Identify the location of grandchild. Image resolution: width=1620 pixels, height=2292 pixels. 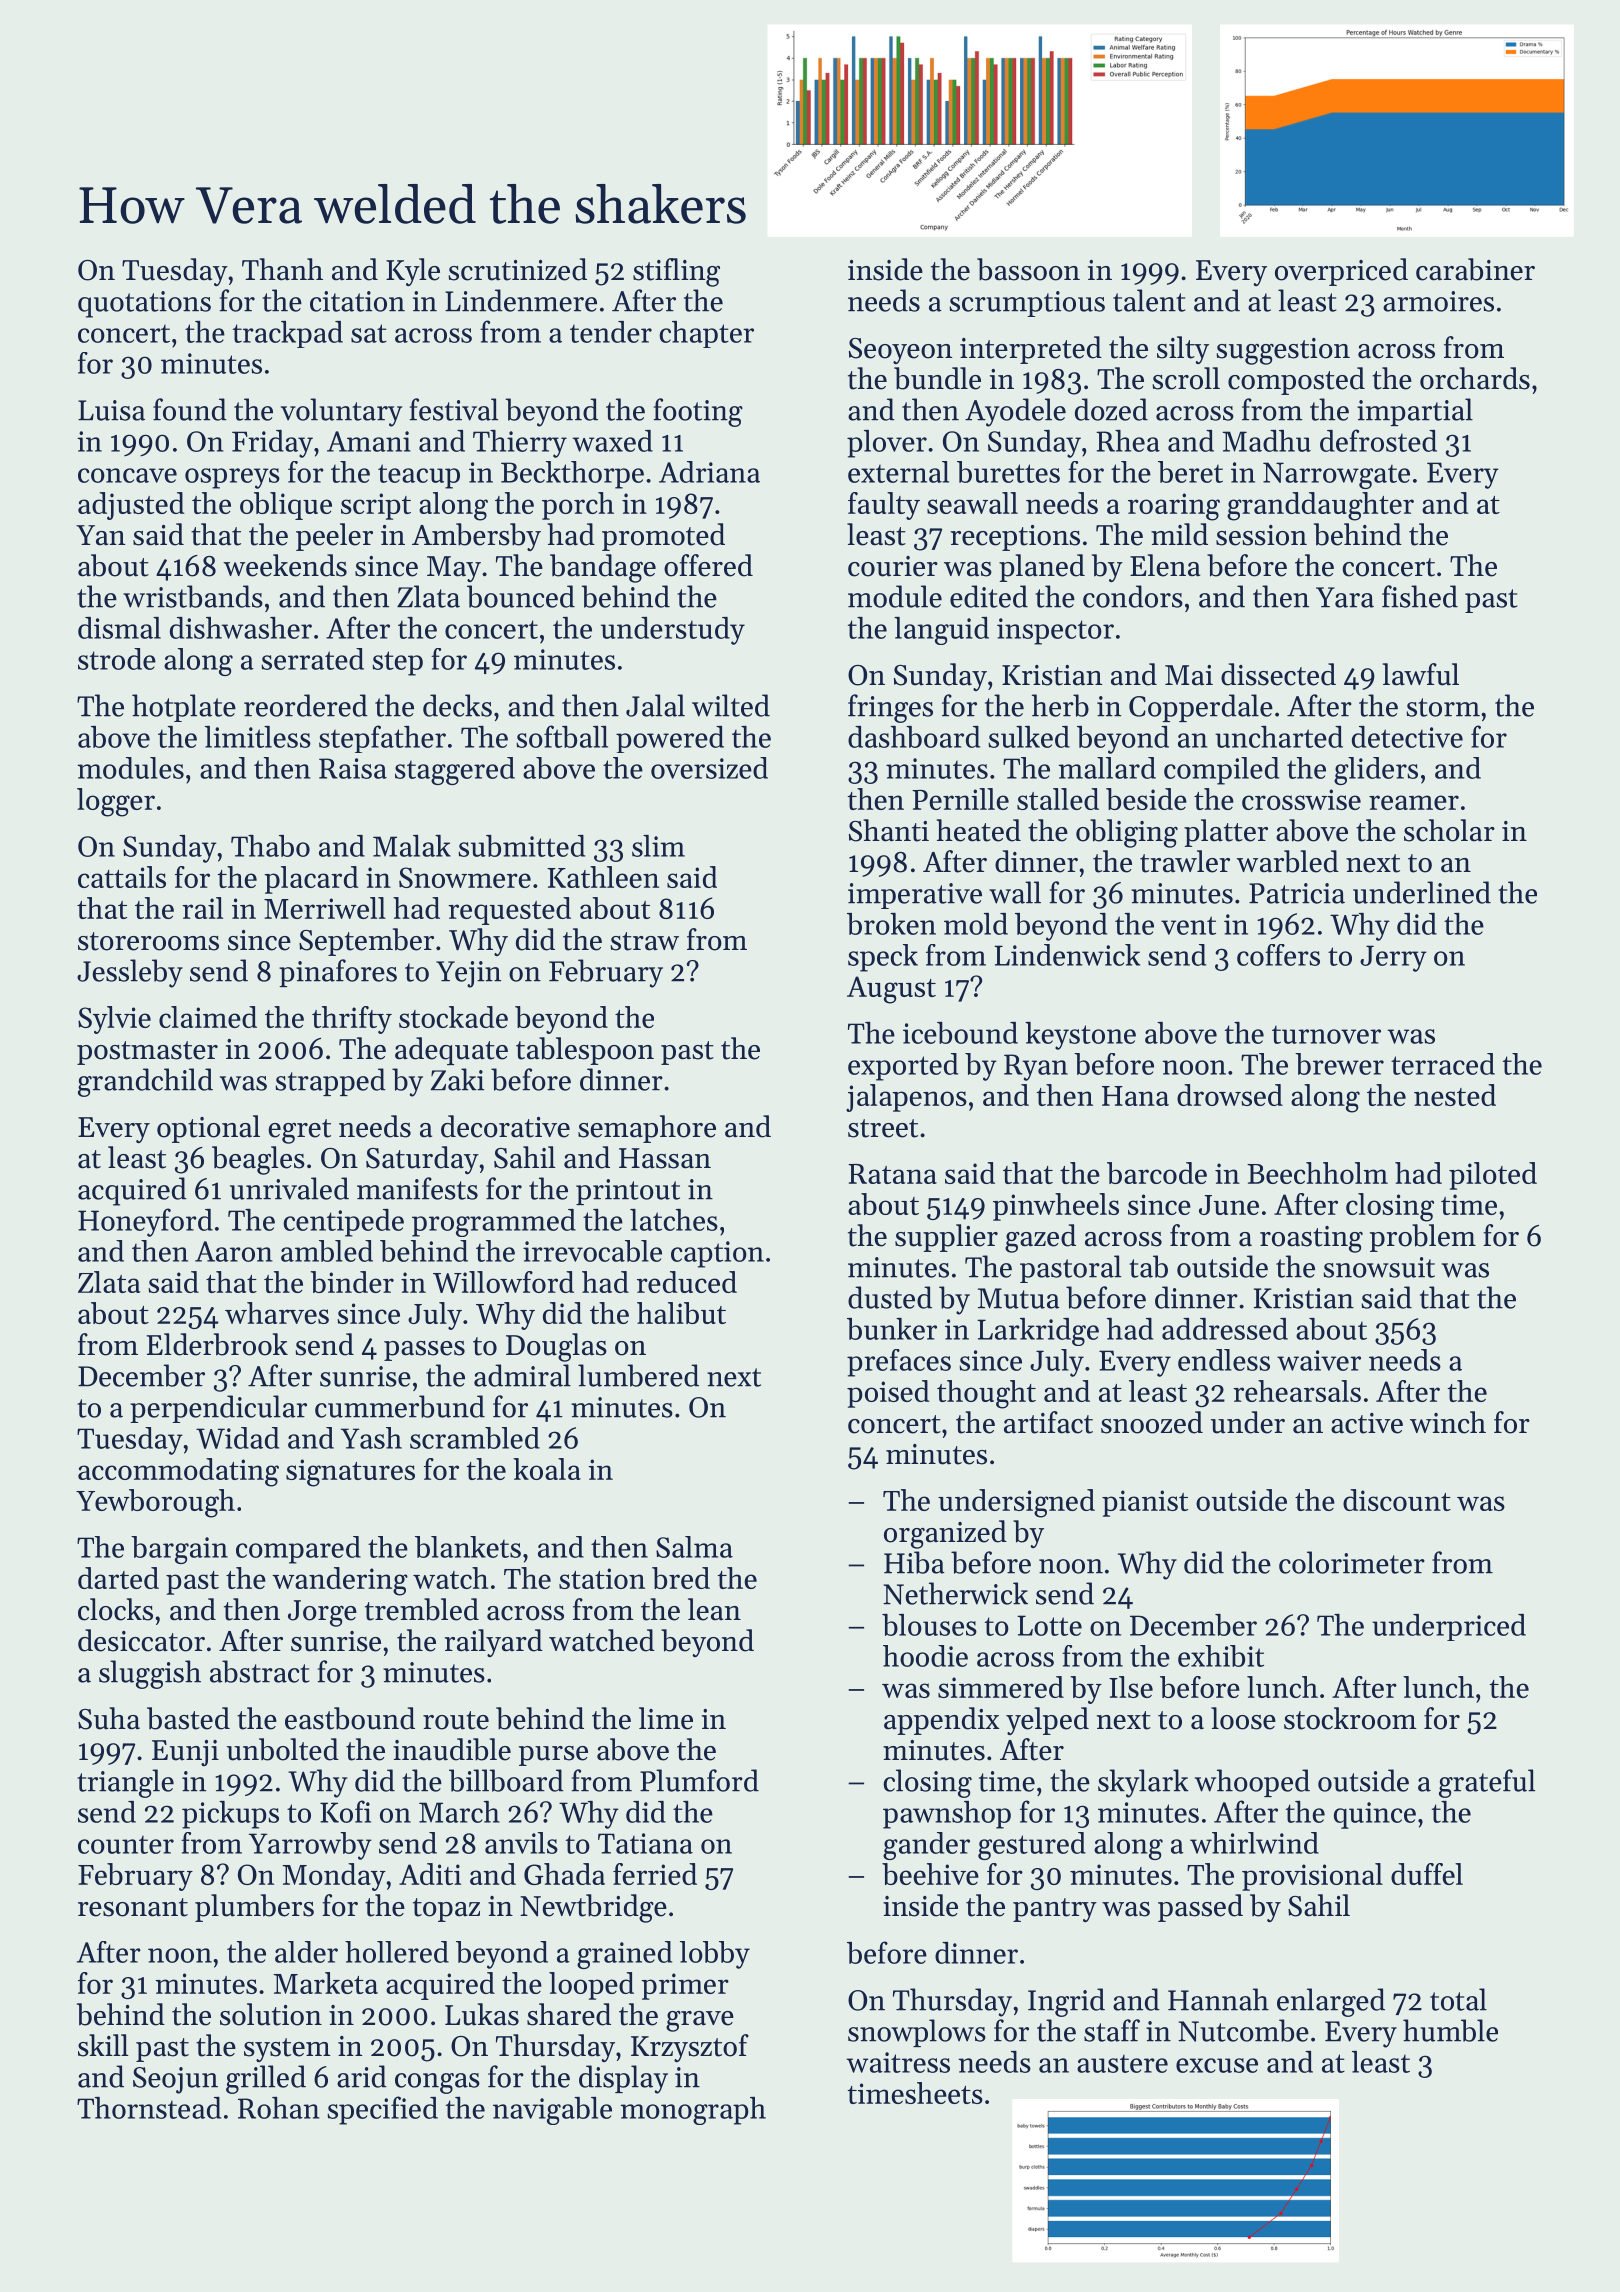
(145, 1082).
